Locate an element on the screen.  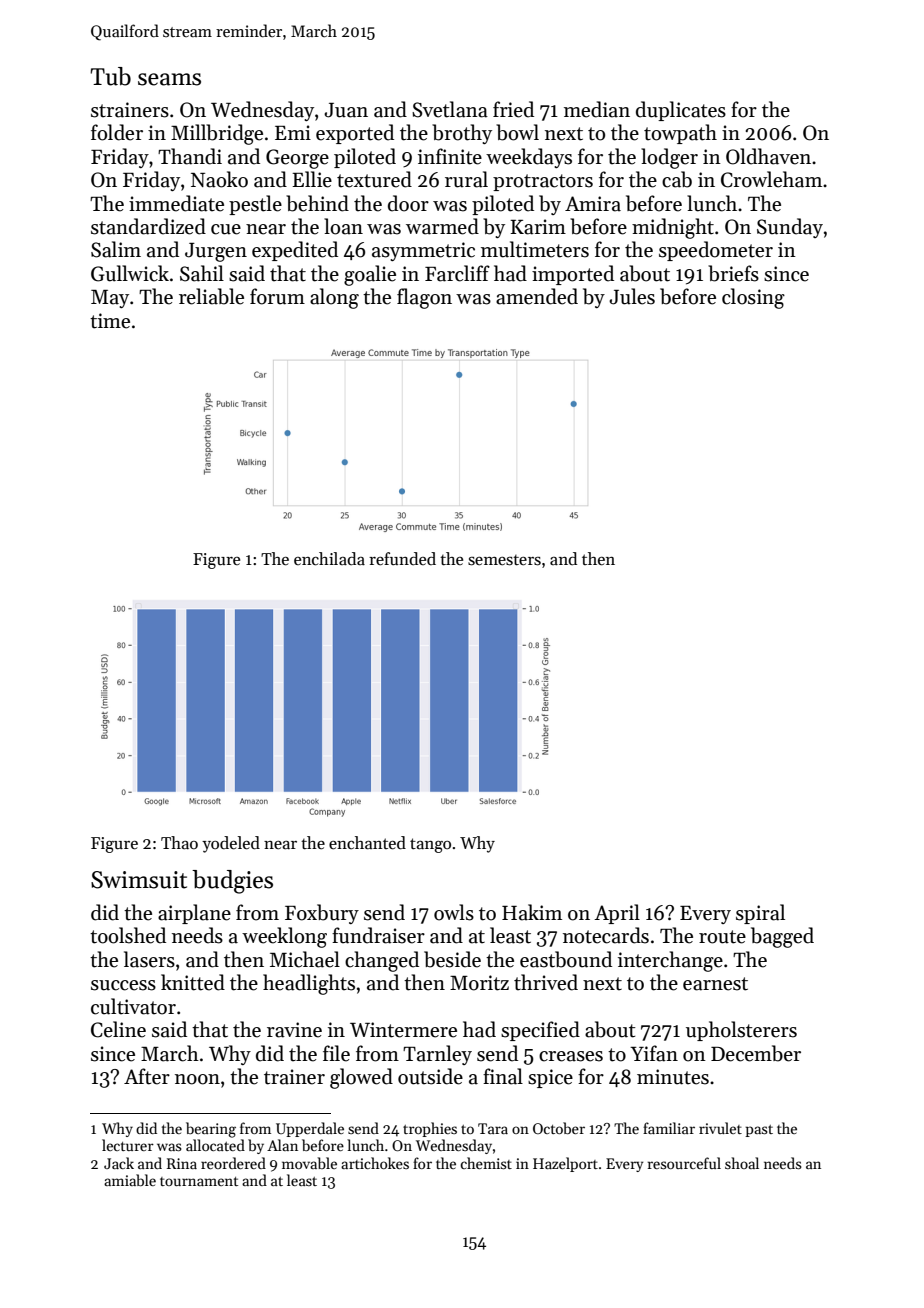
yodeled is located at coordinates (231, 844).
